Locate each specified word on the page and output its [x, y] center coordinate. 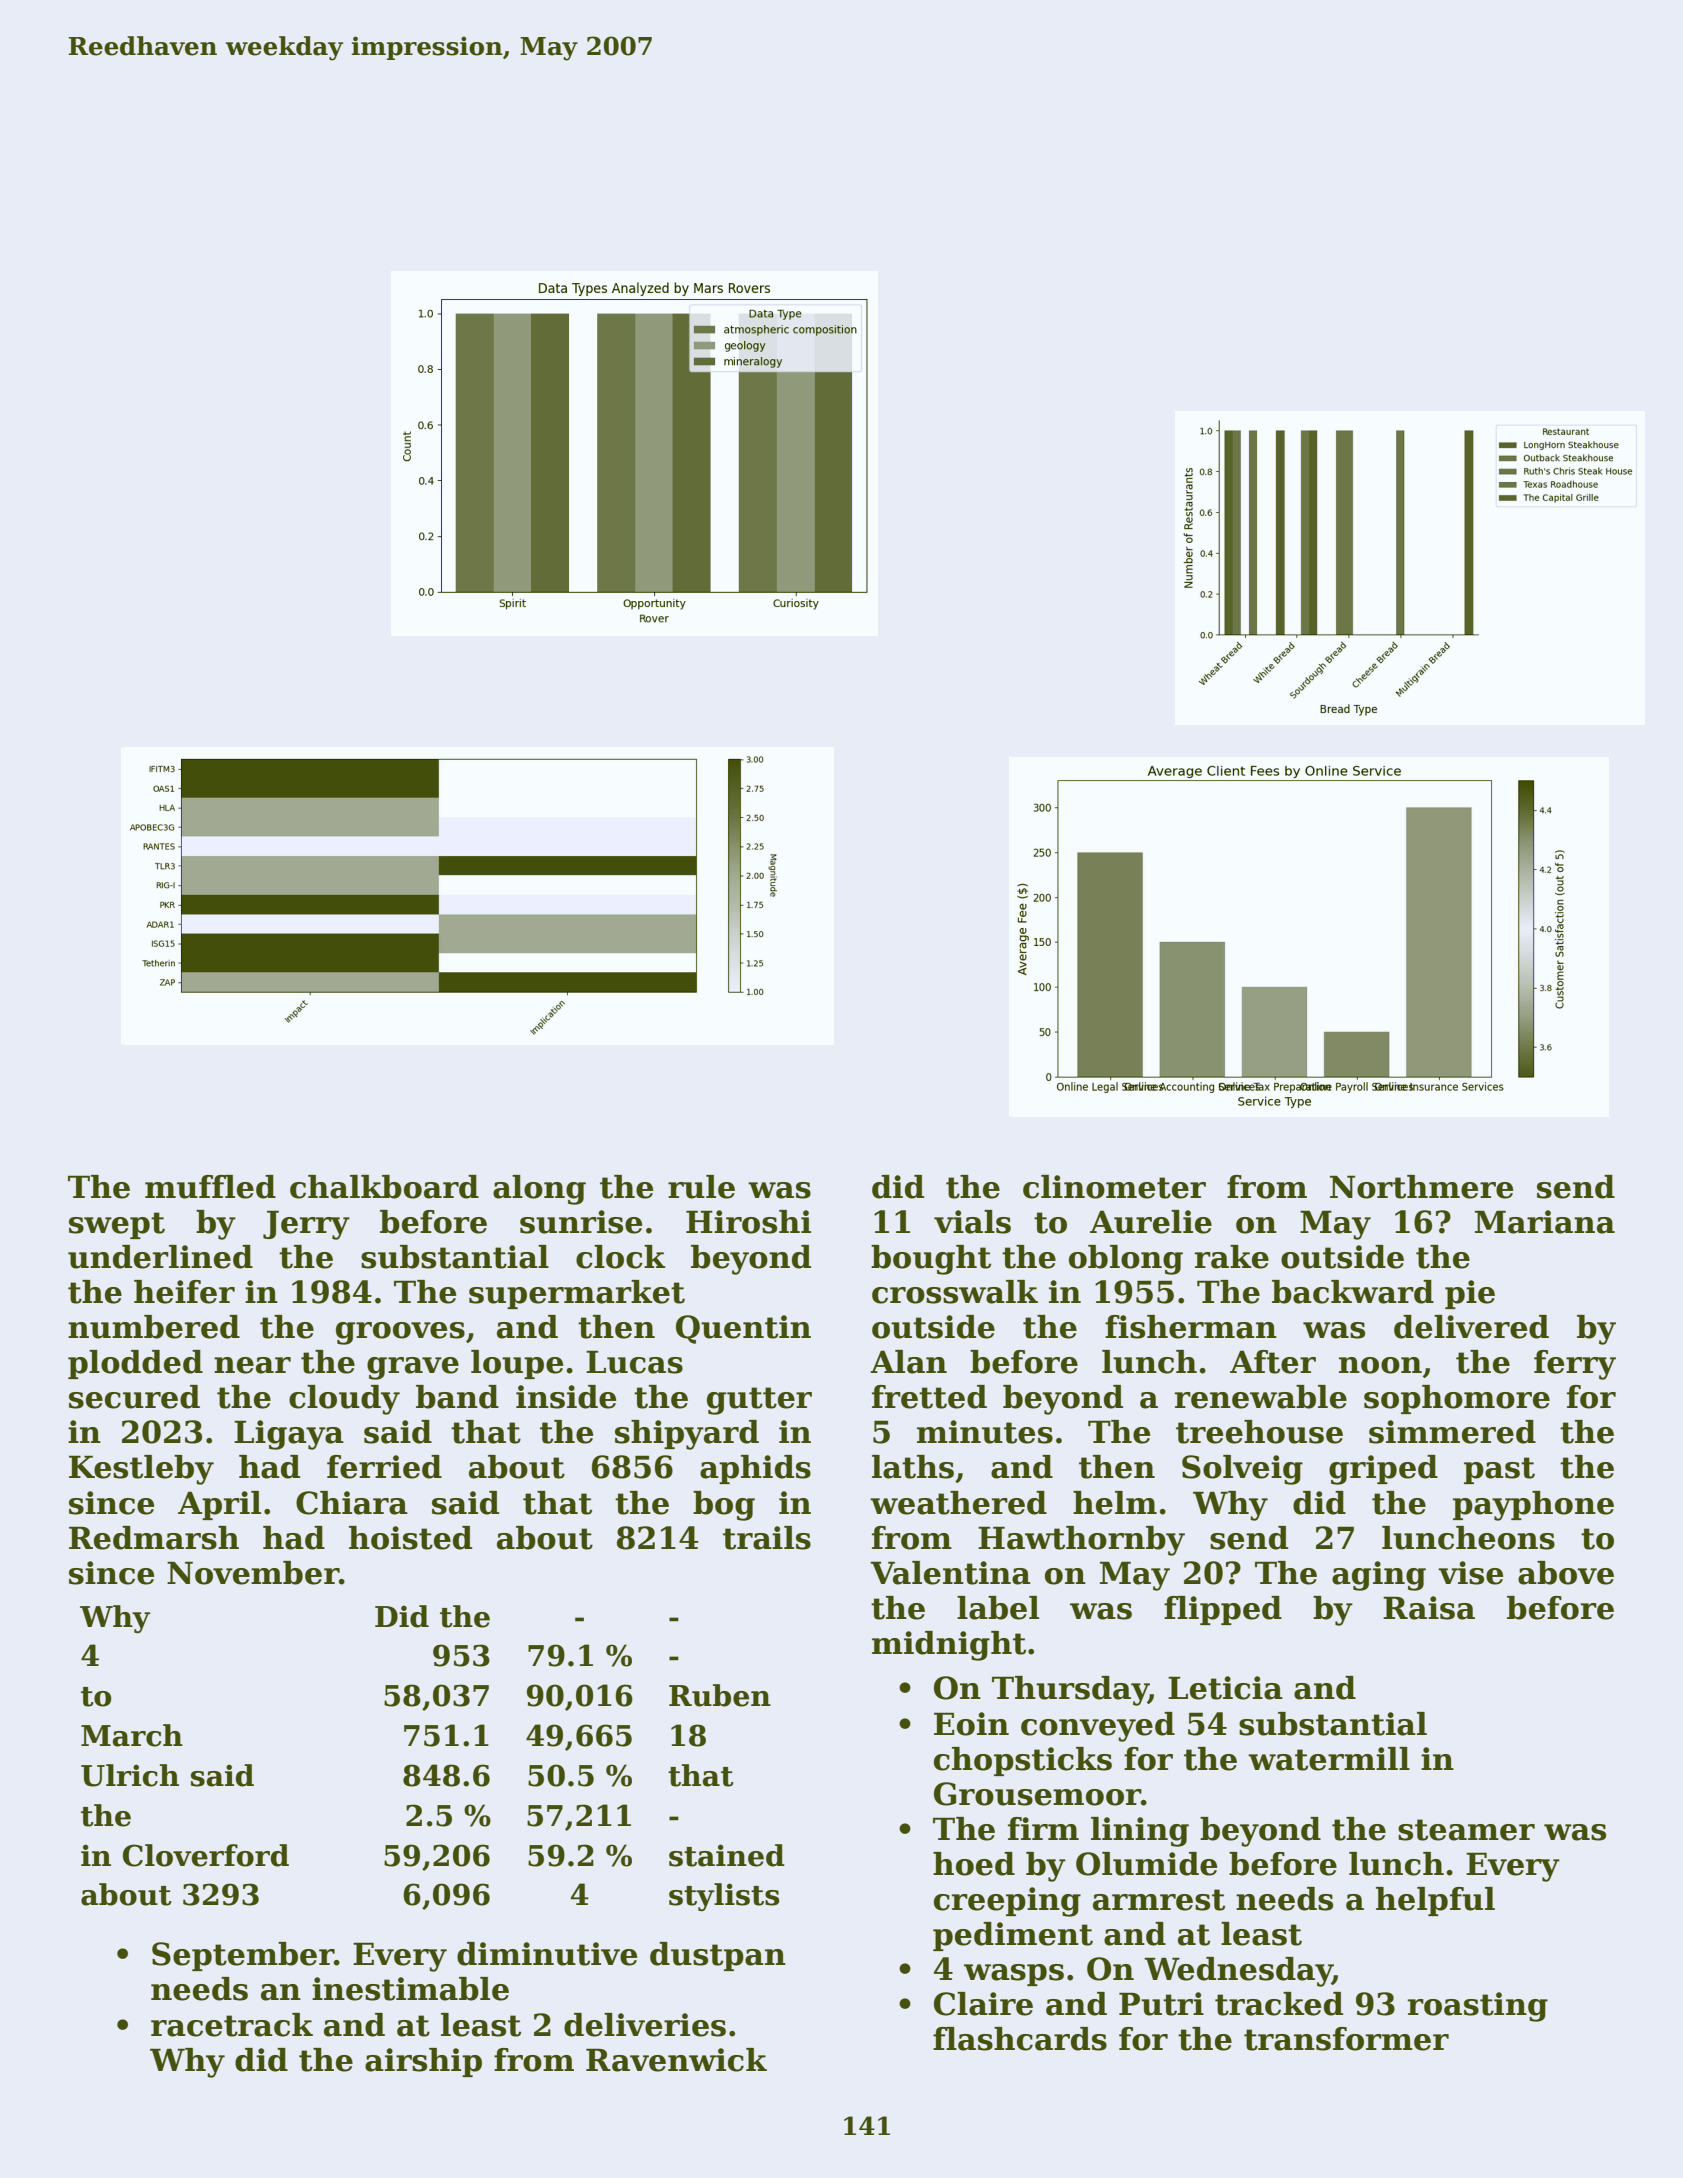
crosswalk [955, 1292]
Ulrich [130, 1775]
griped [1383, 1470]
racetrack [232, 2025]
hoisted [410, 1538]
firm [1043, 1828]
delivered [1471, 1327]
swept [117, 1225]
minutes [985, 1432]
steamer [1466, 1830]
